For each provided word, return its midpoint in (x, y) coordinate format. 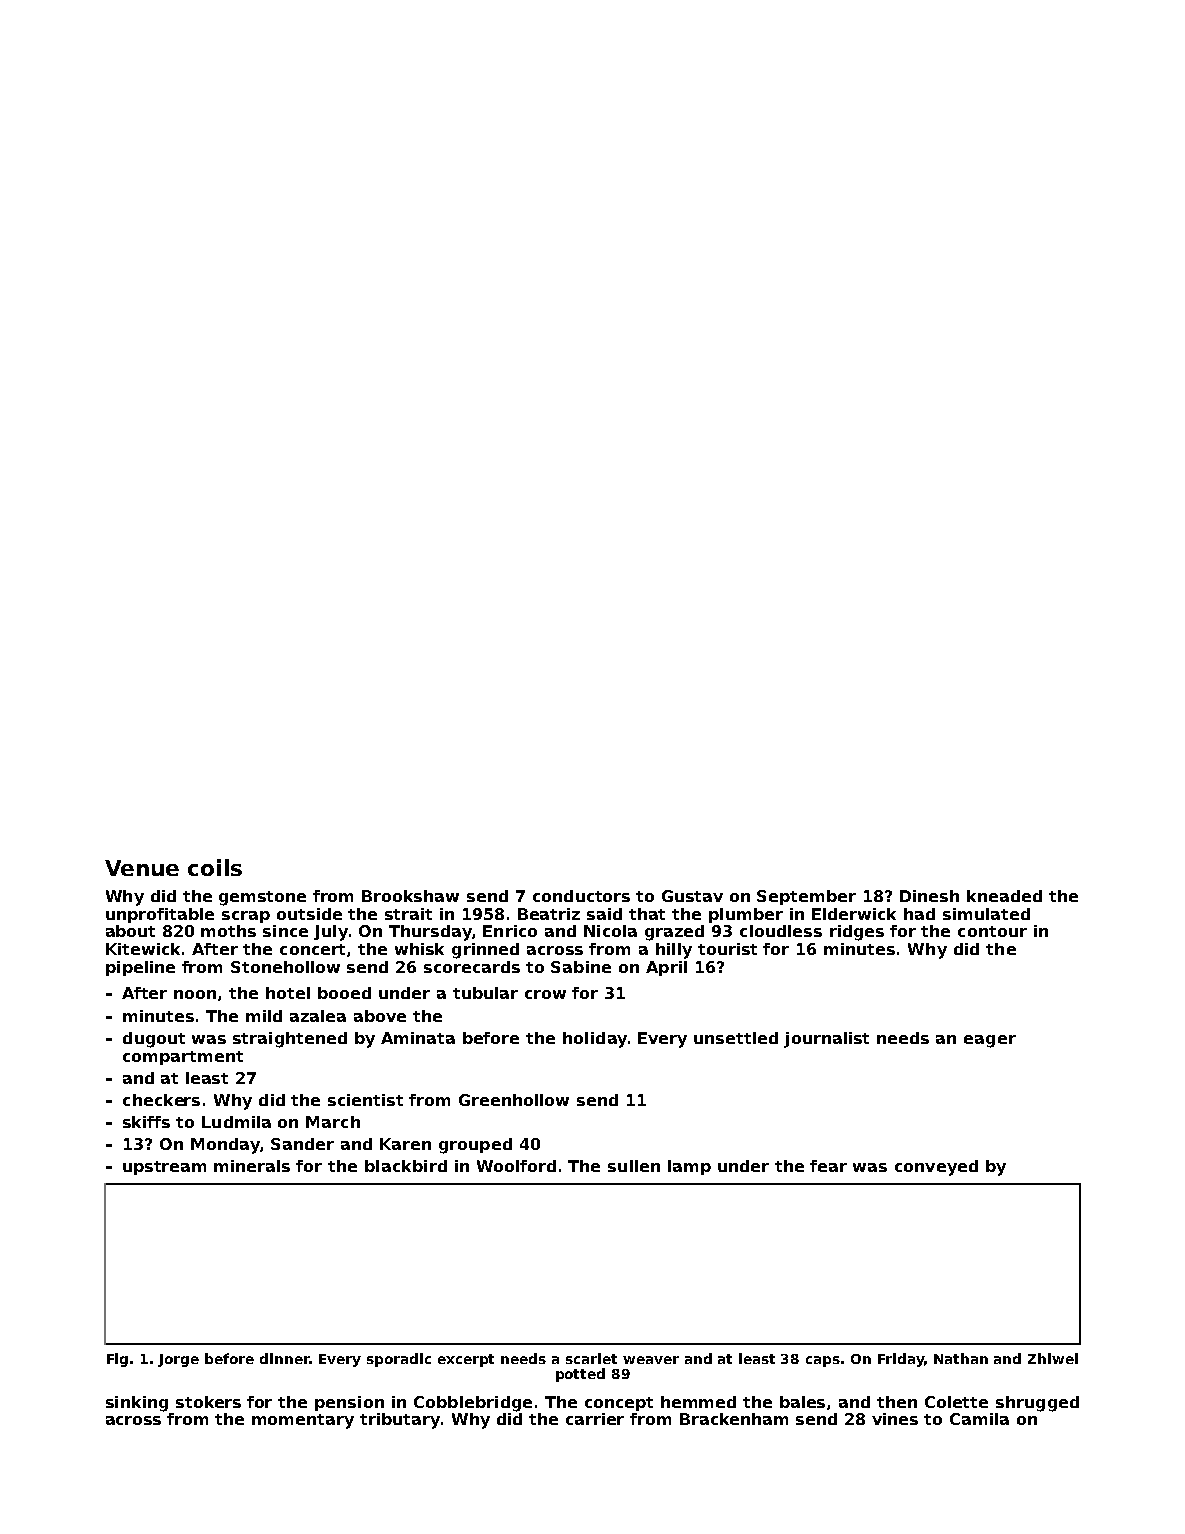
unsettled (736, 1038)
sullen (634, 1166)
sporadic (399, 1360)
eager (990, 1041)
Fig (117, 1360)
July (331, 933)
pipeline (140, 968)
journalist (826, 1040)
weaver (651, 1360)
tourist (727, 949)
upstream (164, 1168)
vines (895, 1419)
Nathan (961, 1358)
